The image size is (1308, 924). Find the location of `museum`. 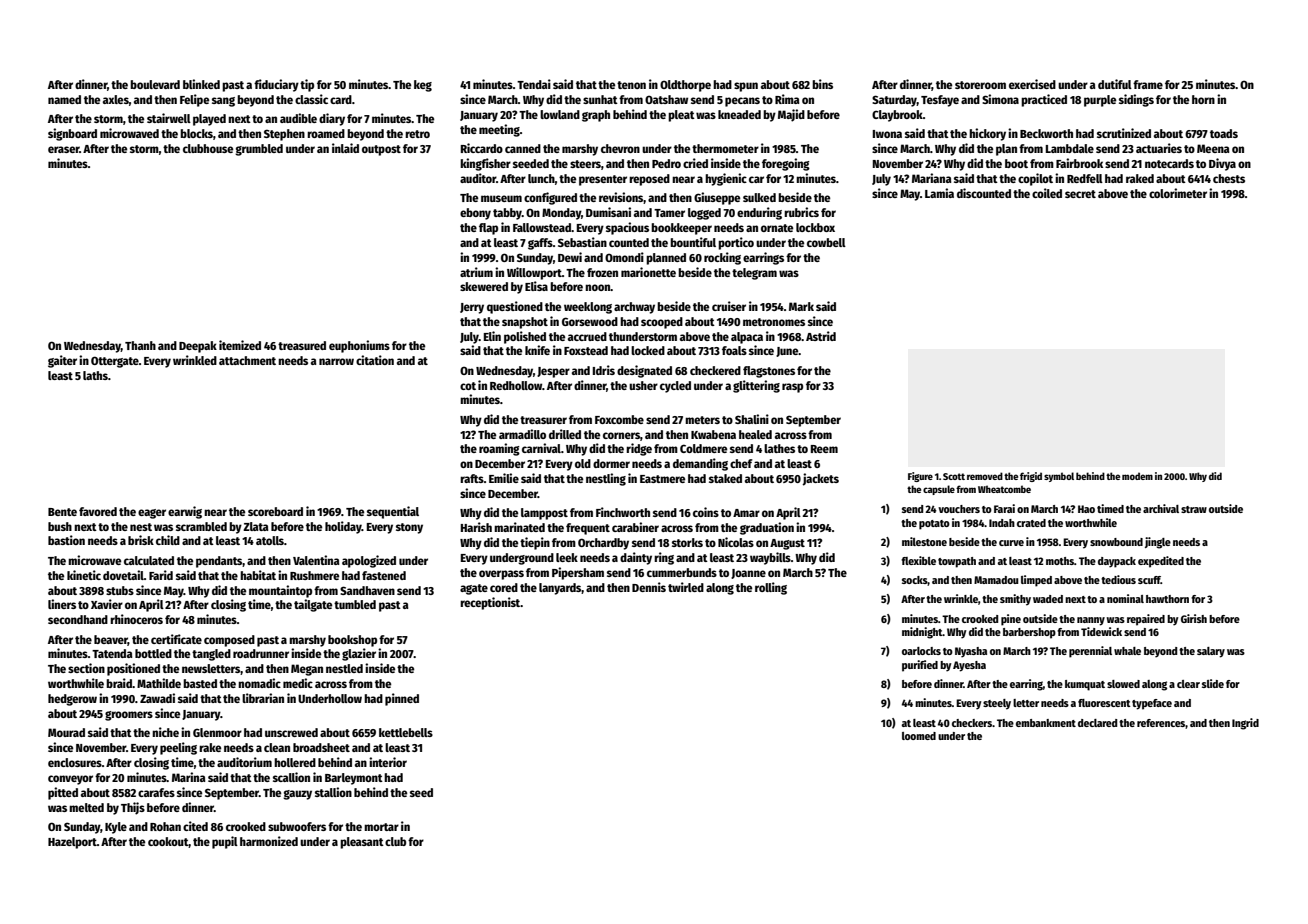

museum is located at coordinates (501, 198).
